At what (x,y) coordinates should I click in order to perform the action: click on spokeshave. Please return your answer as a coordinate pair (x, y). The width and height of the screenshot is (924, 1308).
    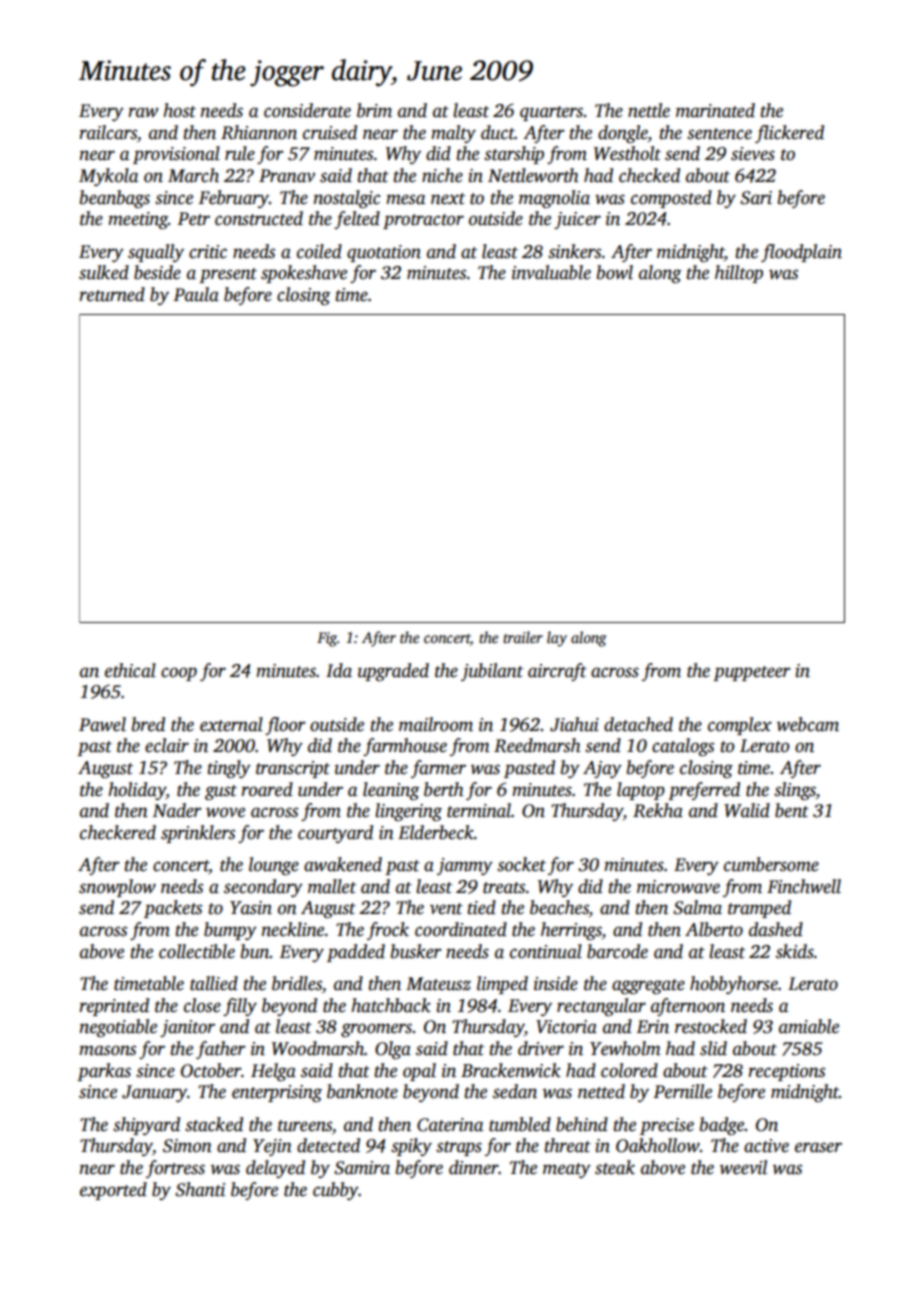
    Looking at the image, I should click on (304, 274).
